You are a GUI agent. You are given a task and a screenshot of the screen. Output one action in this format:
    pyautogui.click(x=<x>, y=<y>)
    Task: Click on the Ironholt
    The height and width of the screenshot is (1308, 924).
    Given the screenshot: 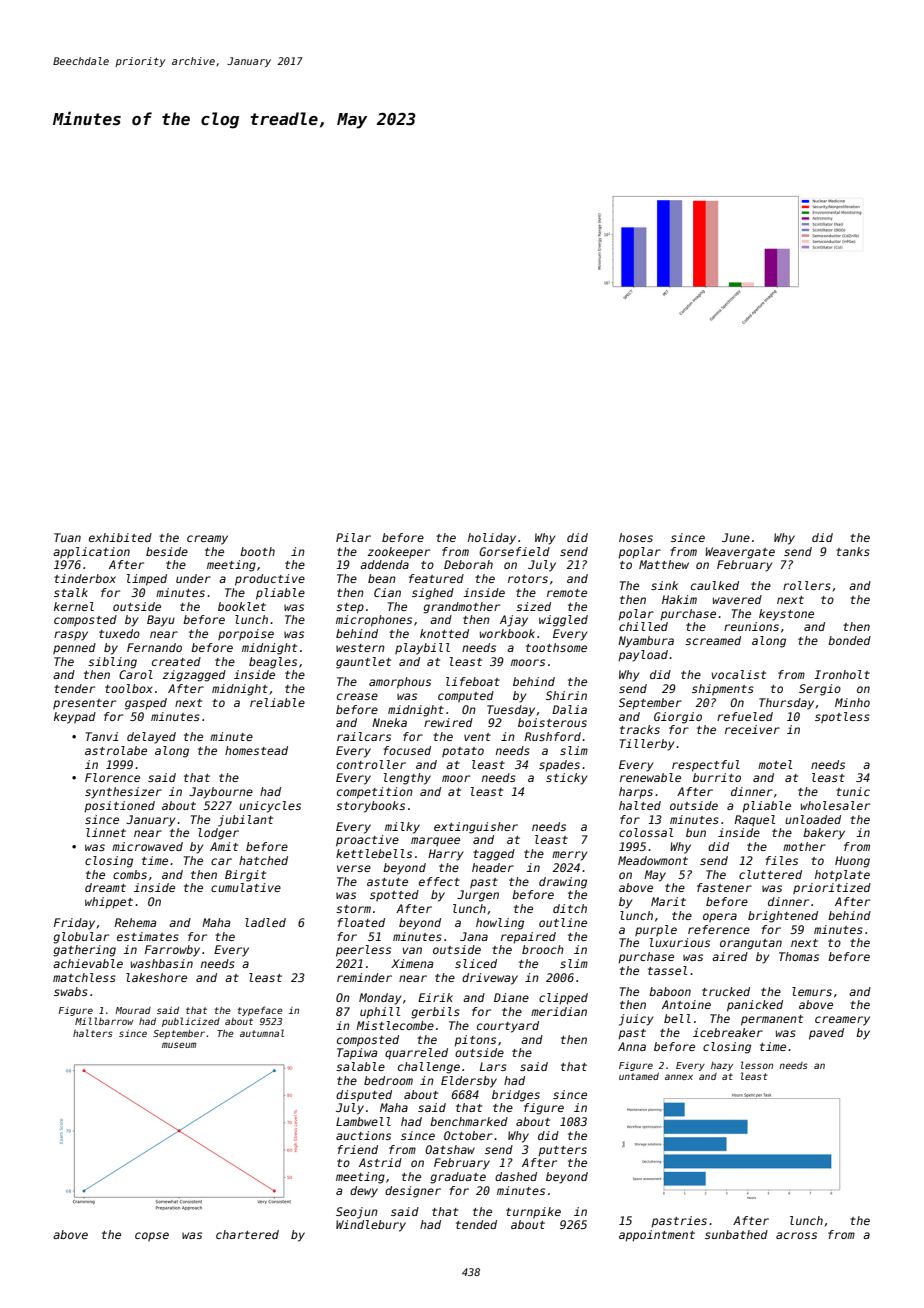 What is the action you would take?
    pyautogui.click(x=842, y=674)
